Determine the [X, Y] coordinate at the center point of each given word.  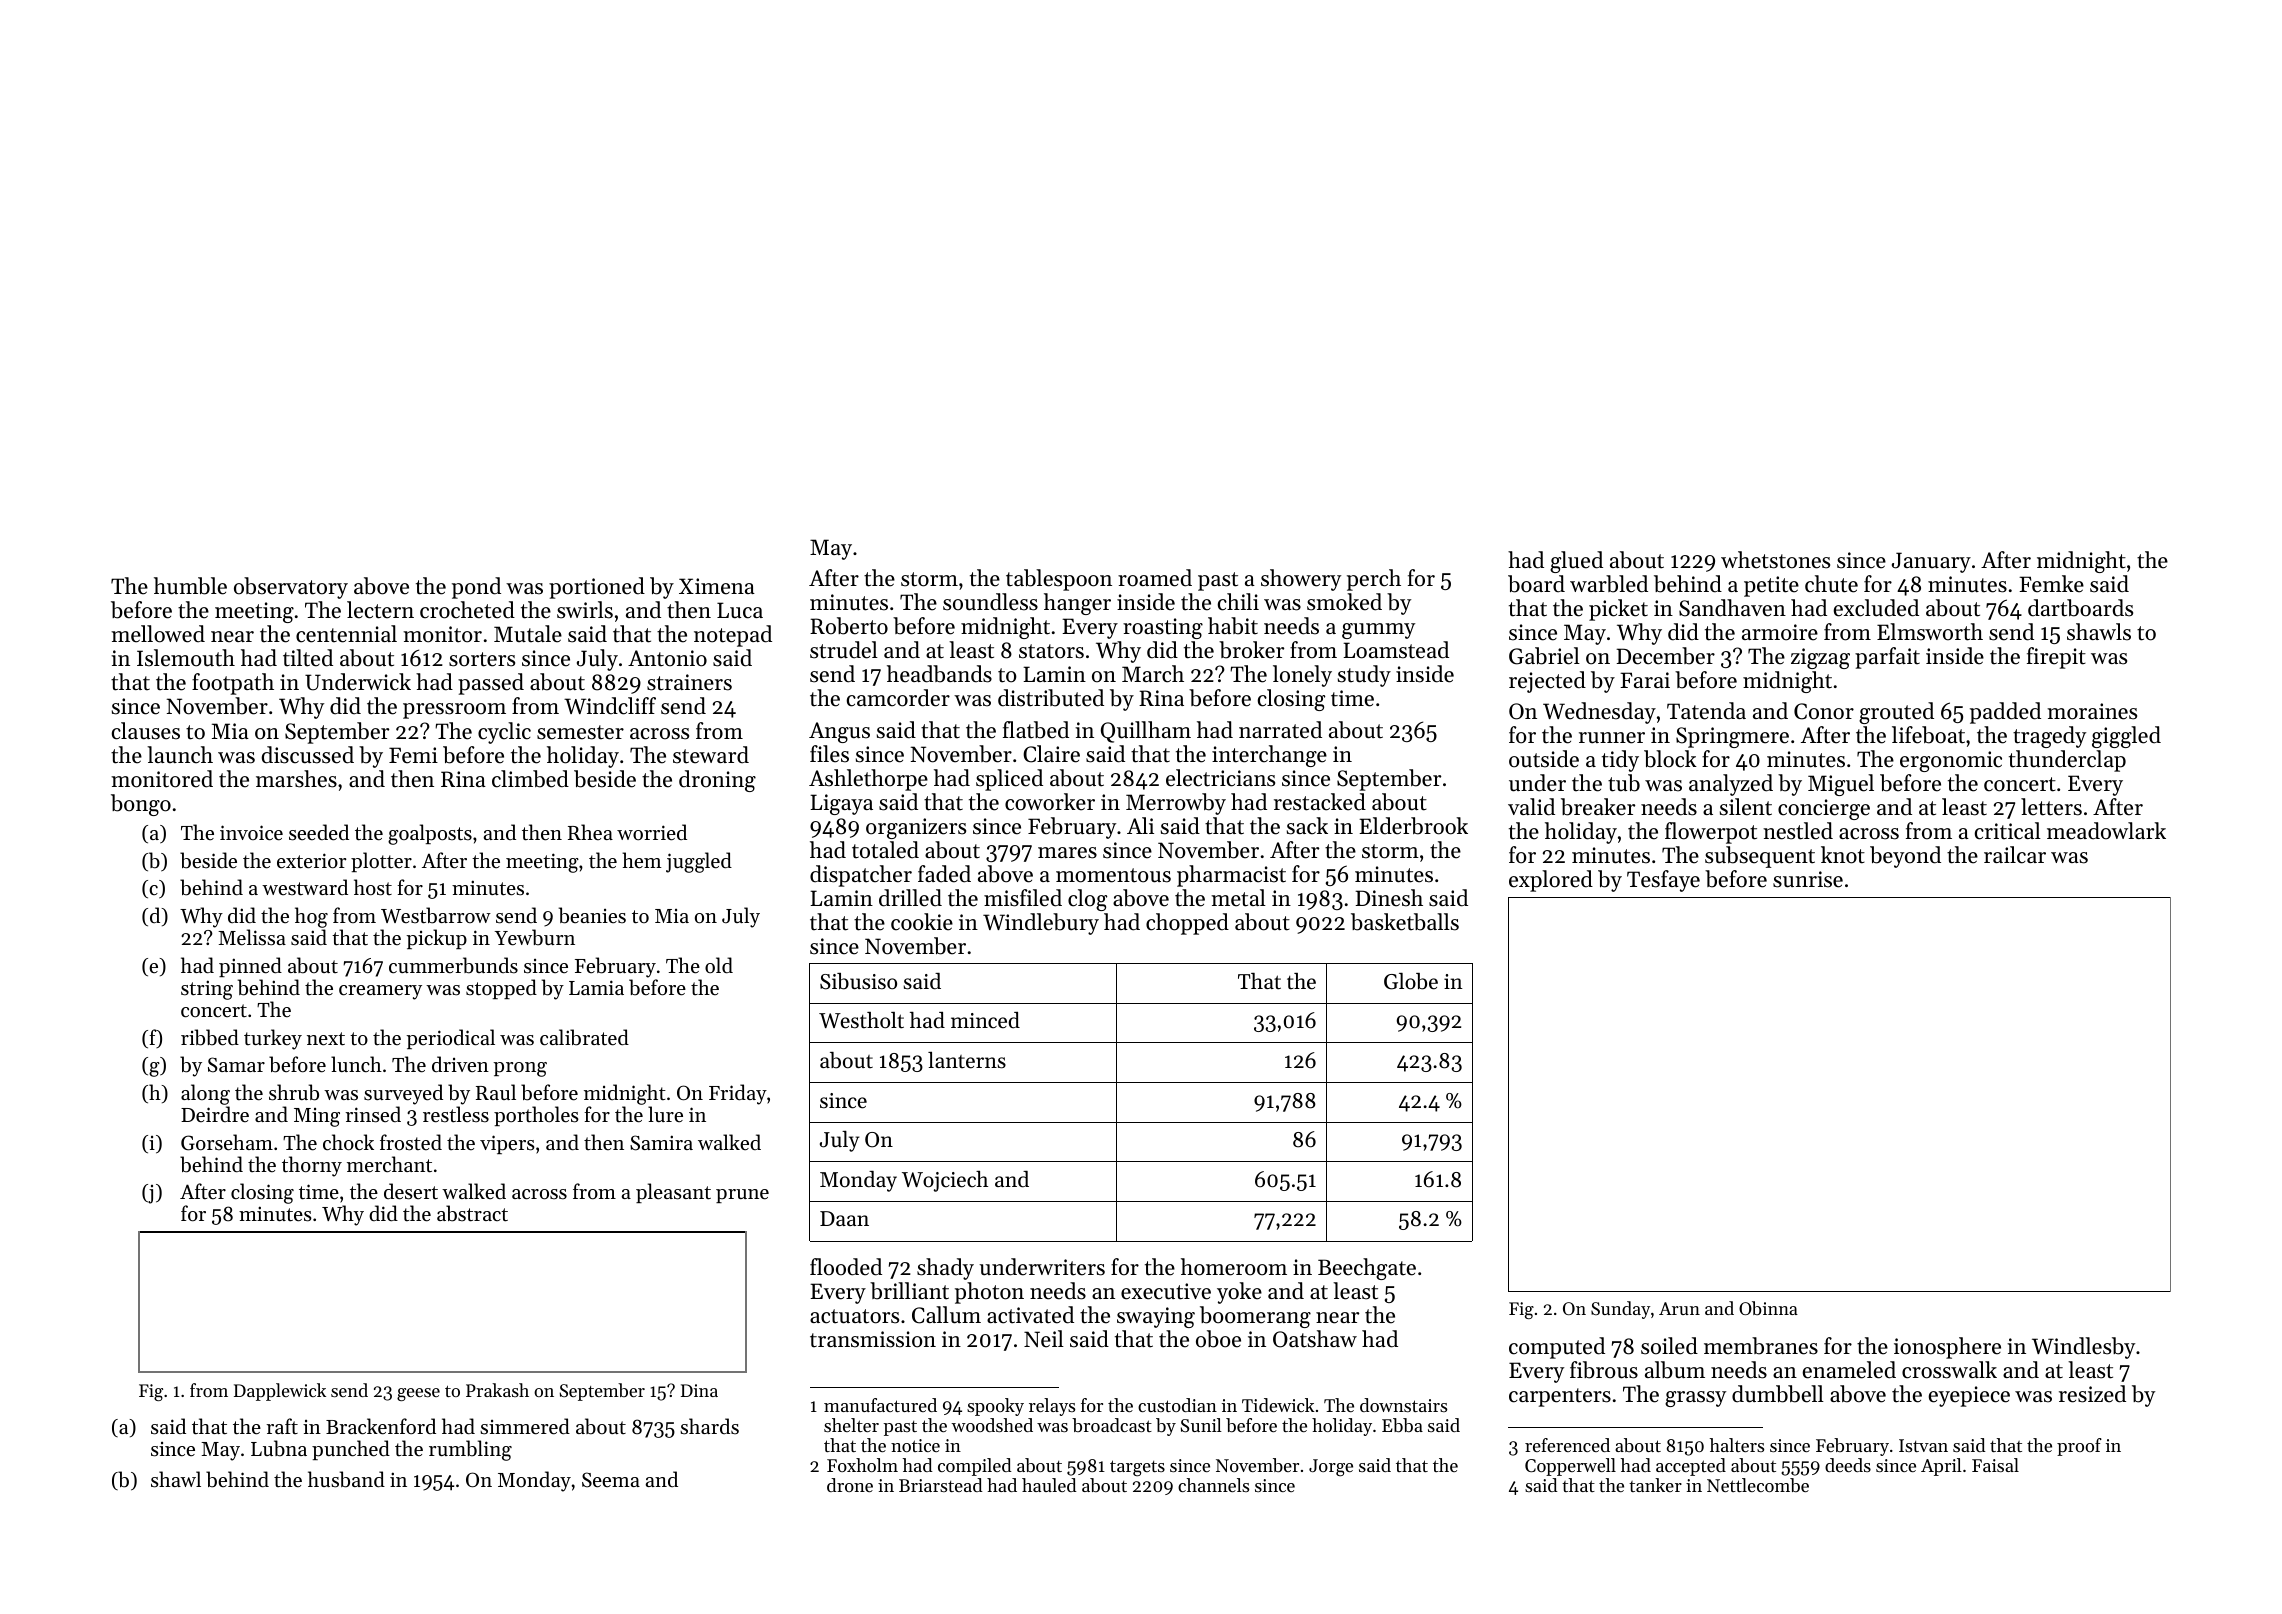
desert [411, 1191]
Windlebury [1041, 924]
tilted [308, 658]
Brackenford [381, 1426]
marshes [296, 779]
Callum [946, 1315]
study [1364, 676]
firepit [2056, 658]
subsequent [1760, 857]
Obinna [1768, 1308]
